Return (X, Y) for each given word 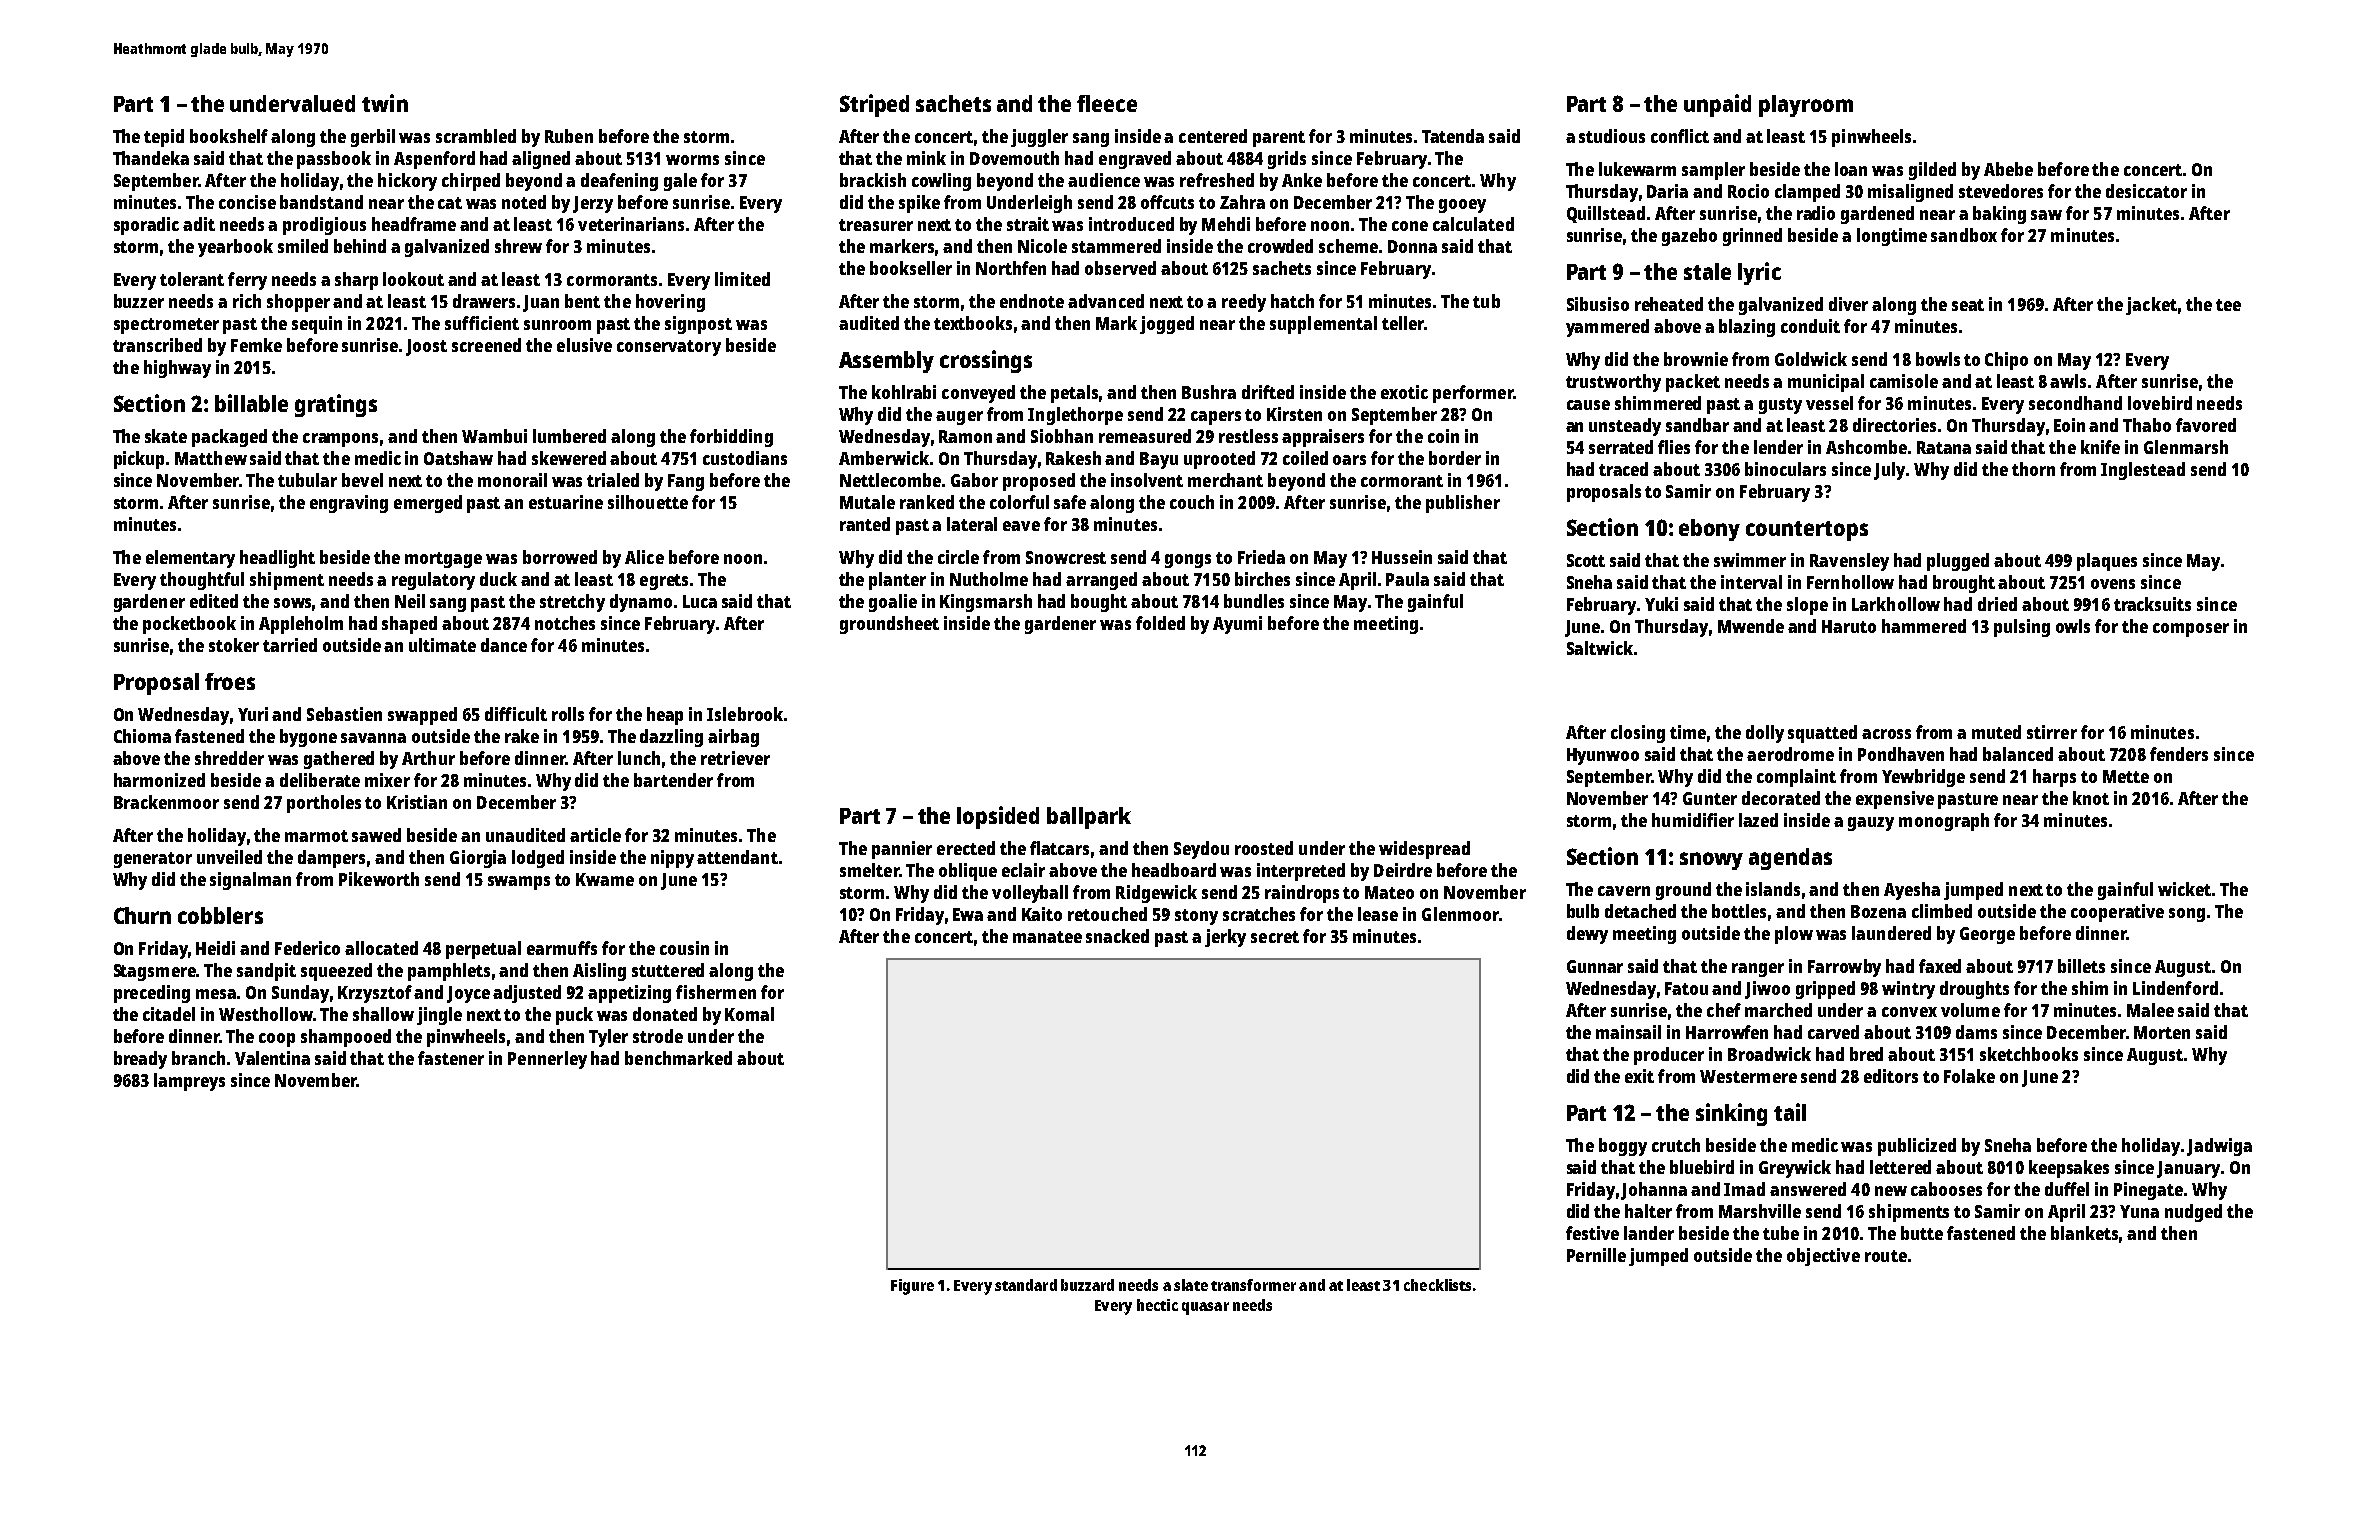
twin (385, 103)
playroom (1806, 106)
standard (1026, 1285)
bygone (308, 738)
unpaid (1717, 105)
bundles (1254, 601)
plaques (2107, 562)
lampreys (189, 1082)
